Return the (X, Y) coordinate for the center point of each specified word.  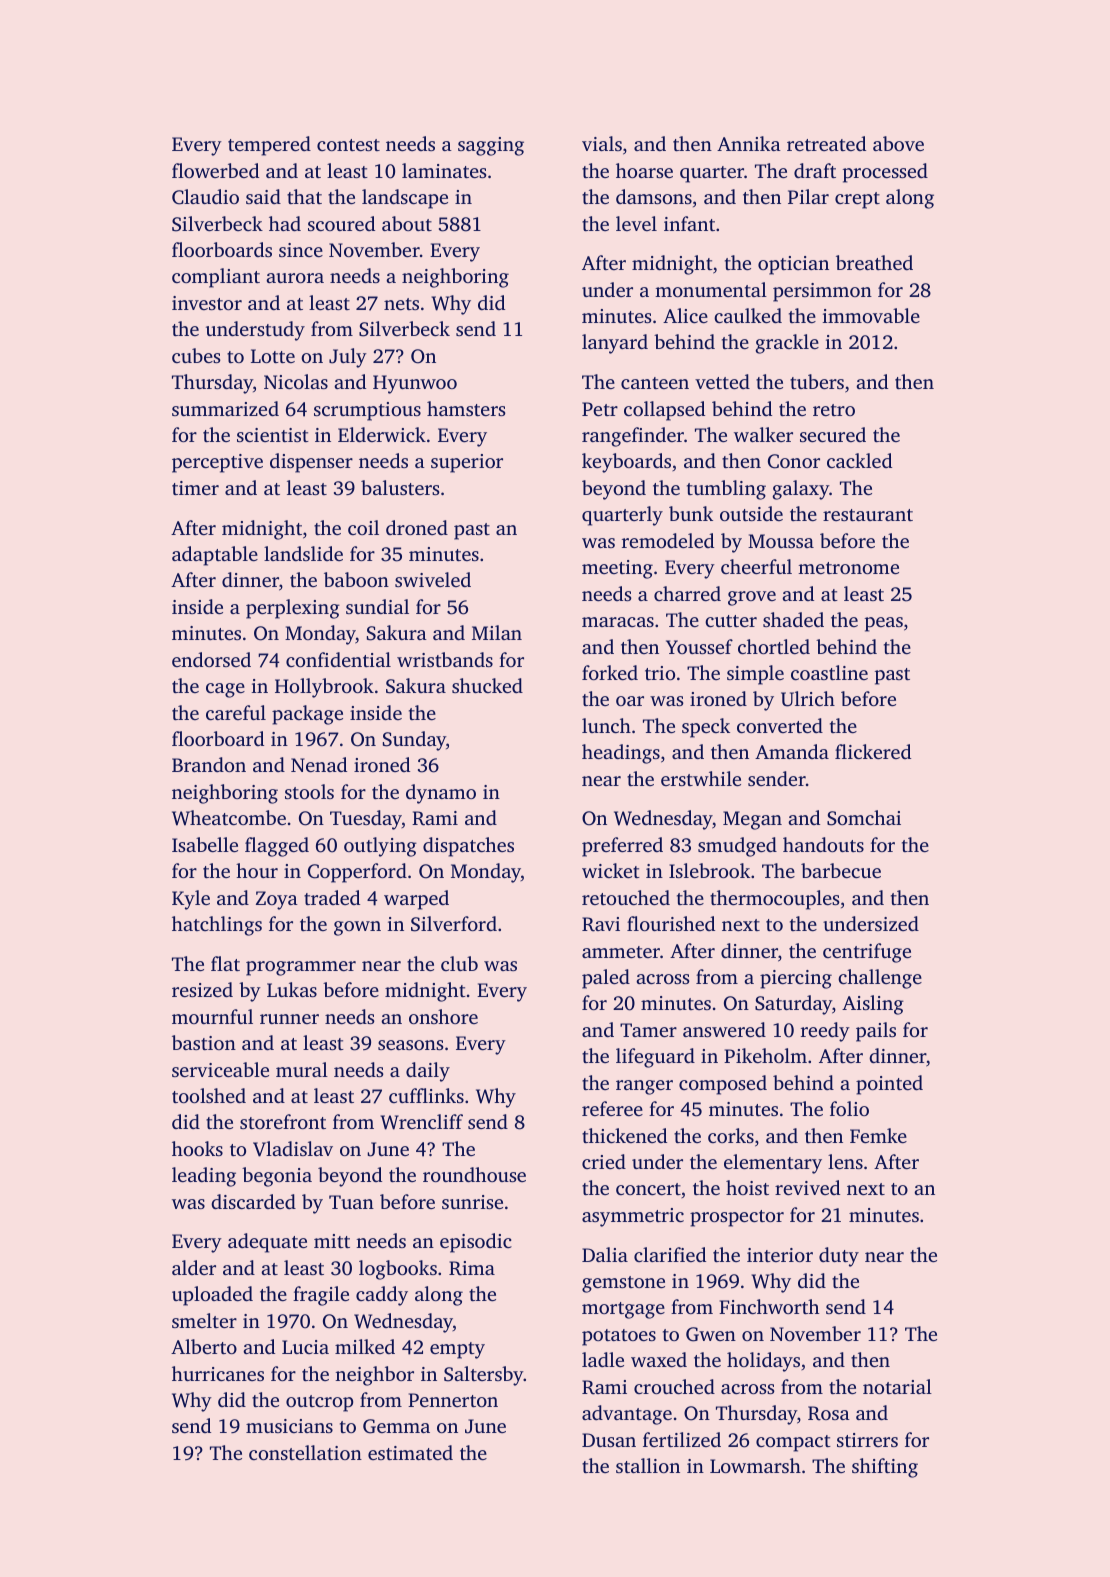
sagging (491, 146)
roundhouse (474, 1174)
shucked (487, 685)
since (301, 250)
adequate (267, 1243)
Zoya (277, 900)
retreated (826, 143)
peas (884, 624)
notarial (897, 1386)
